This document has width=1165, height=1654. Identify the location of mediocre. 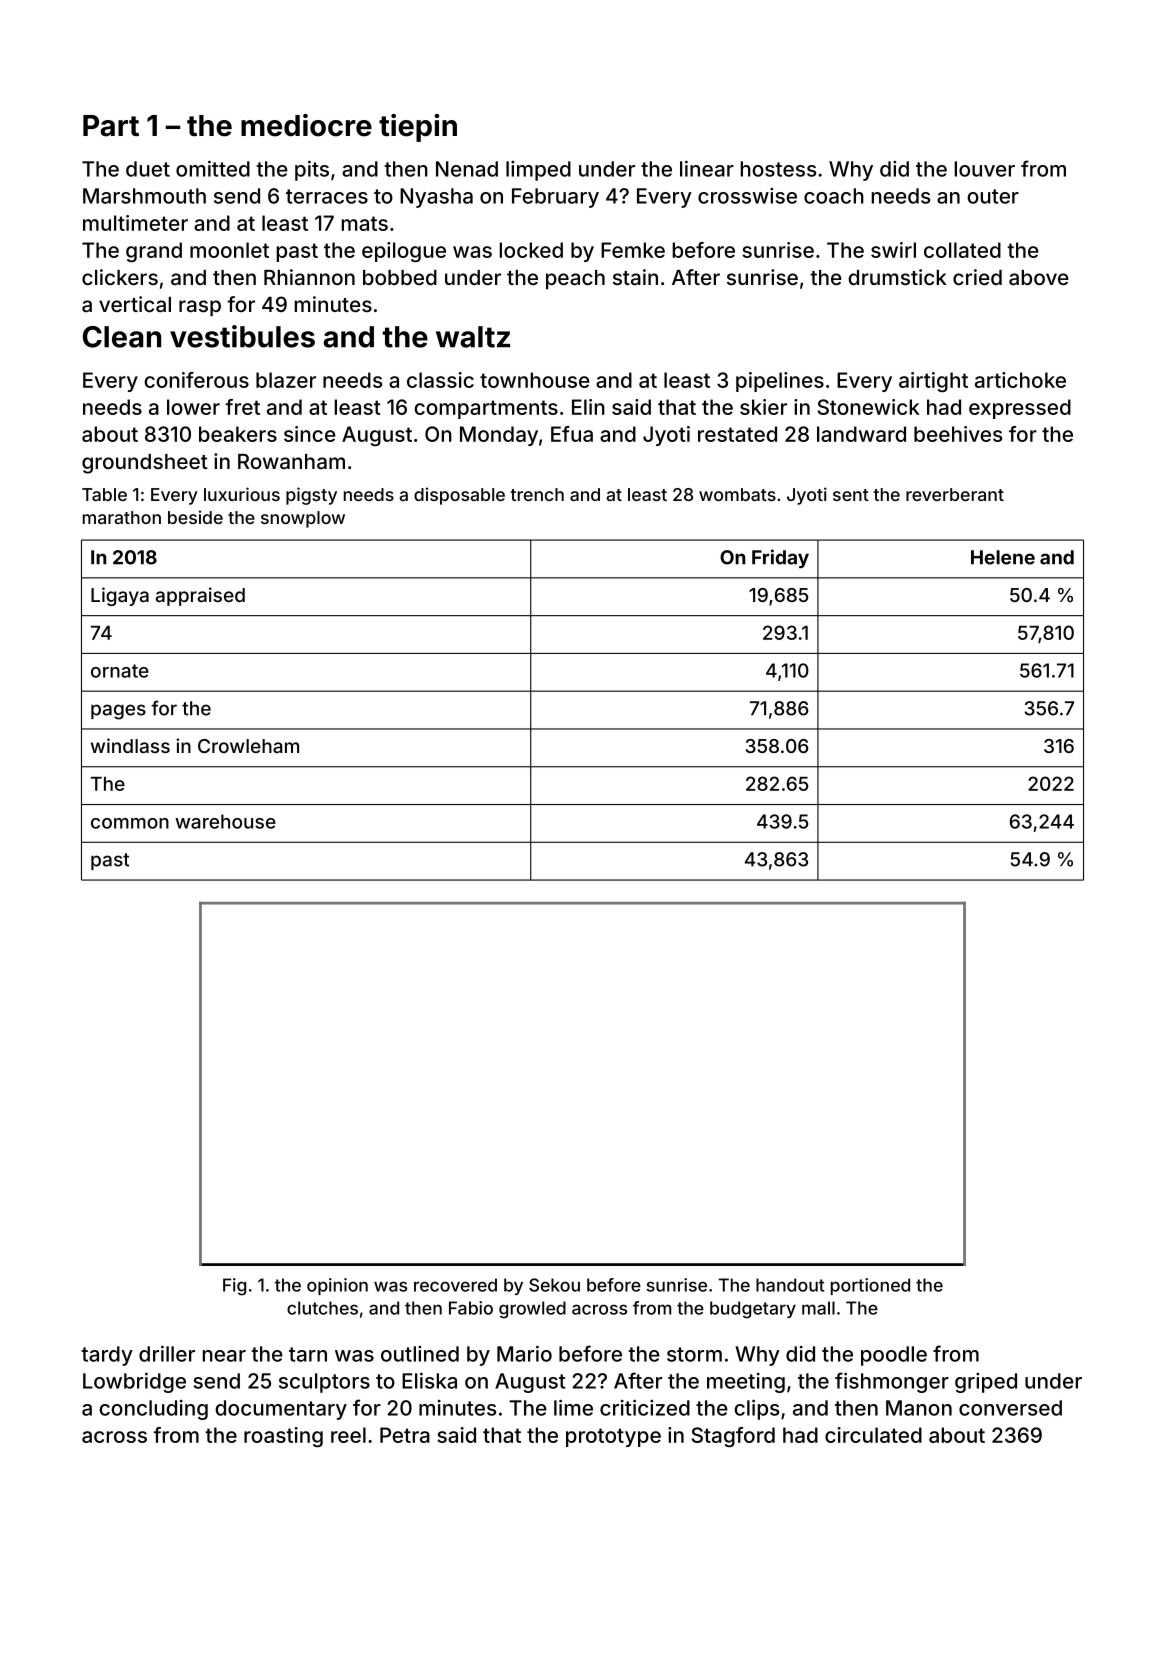
(306, 125).
